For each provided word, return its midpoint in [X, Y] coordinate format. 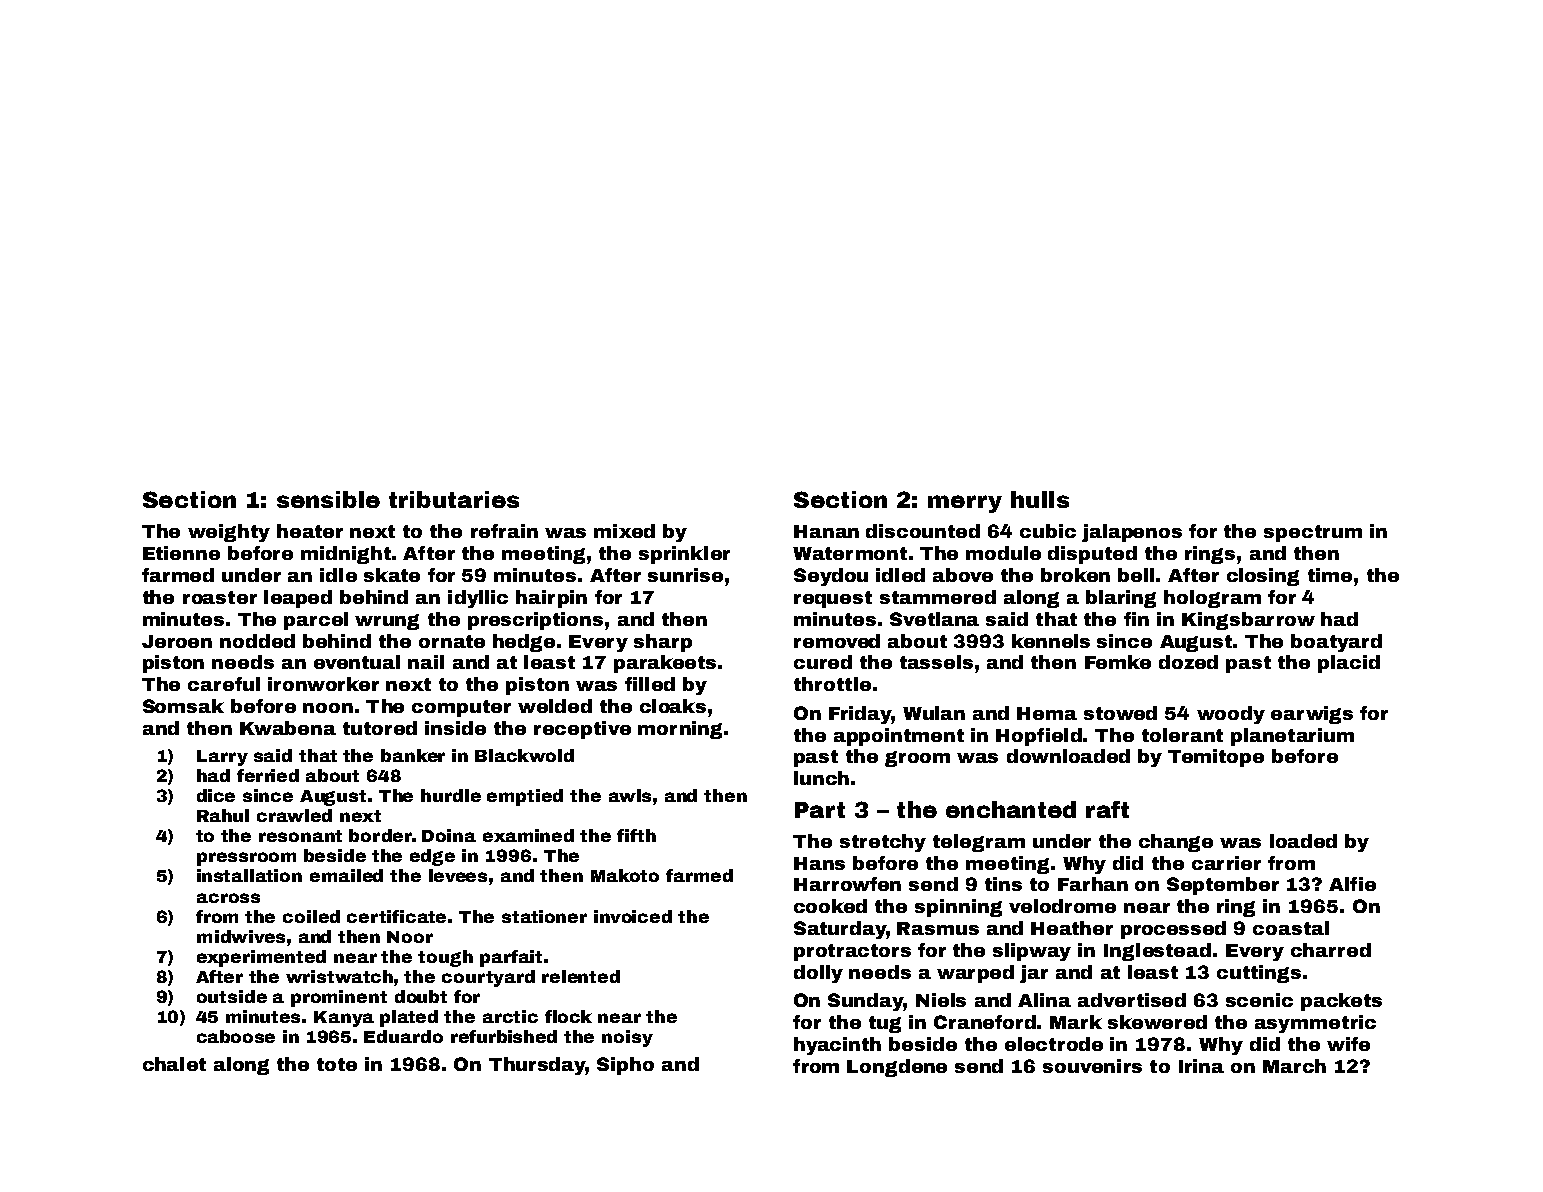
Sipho [625, 1066]
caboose [236, 1036]
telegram [979, 843]
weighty [229, 533]
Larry [222, 758]
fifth [636, 835]
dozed [1188, 662]
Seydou [831, 577]
